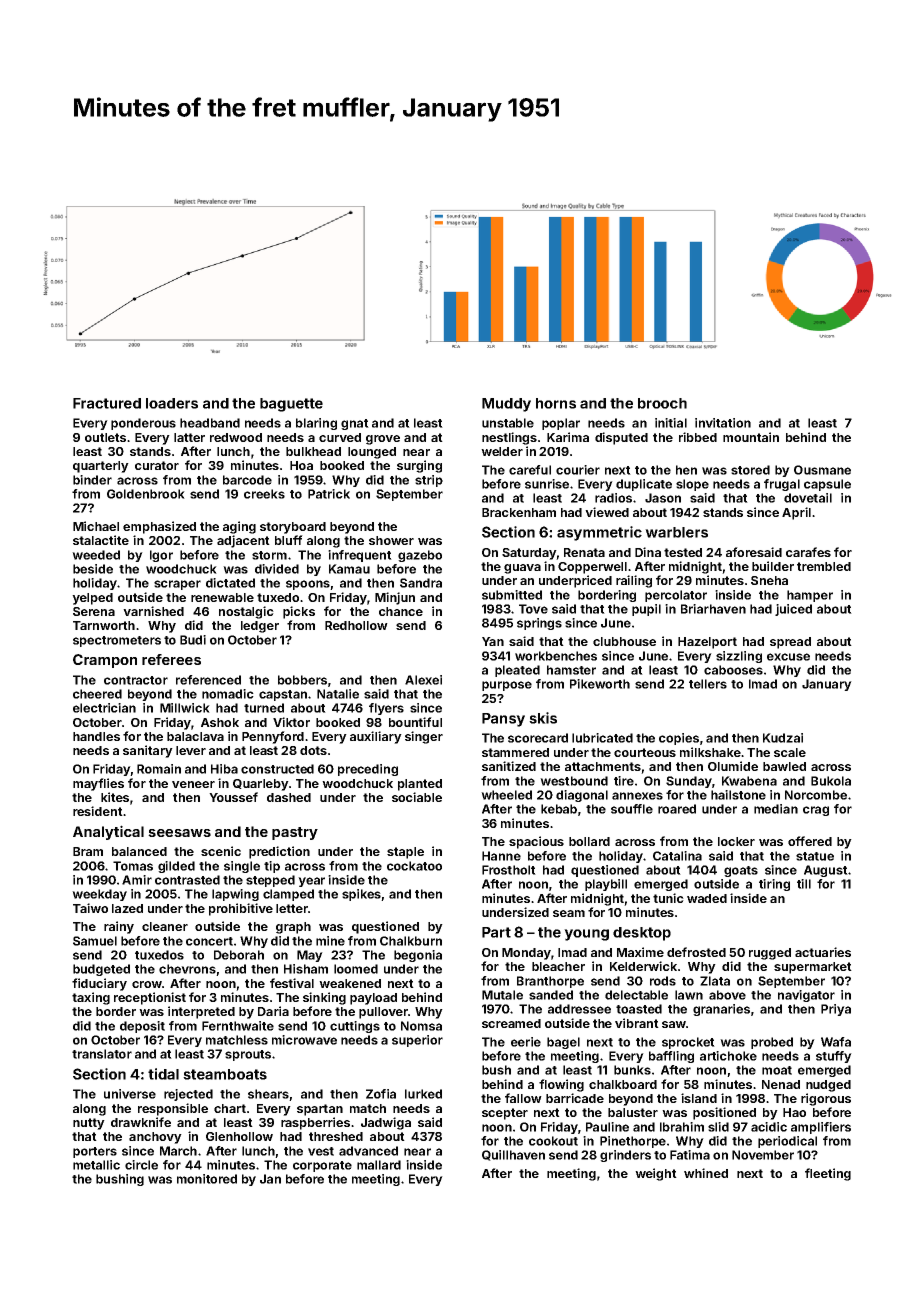  What do you see at coordinates (559, 809) in the image?
I see `kebab` at bounding box center [559, 809].
